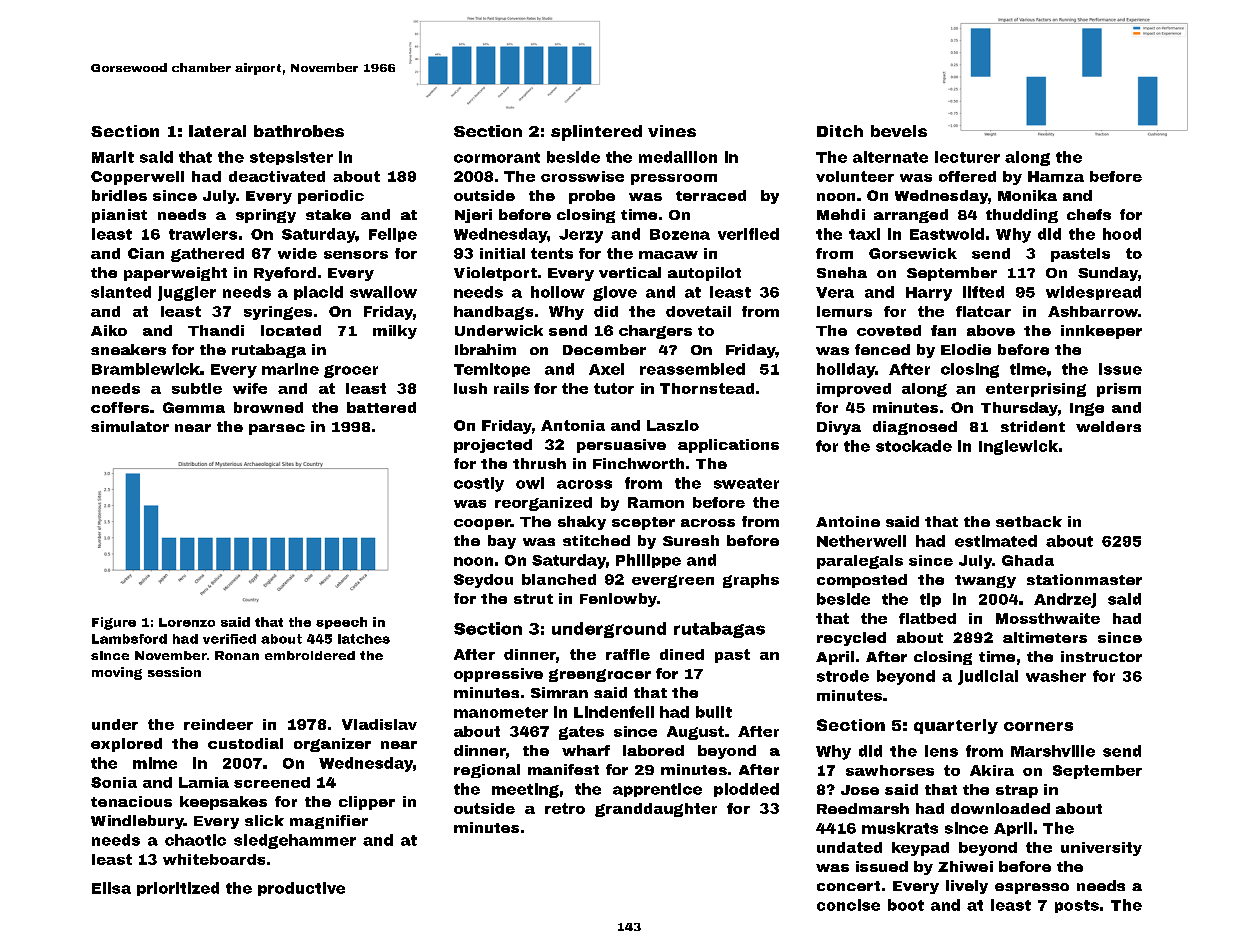  Describe the element at coordinates (673, 425) in the document. I see `Laszlo` at that location.
